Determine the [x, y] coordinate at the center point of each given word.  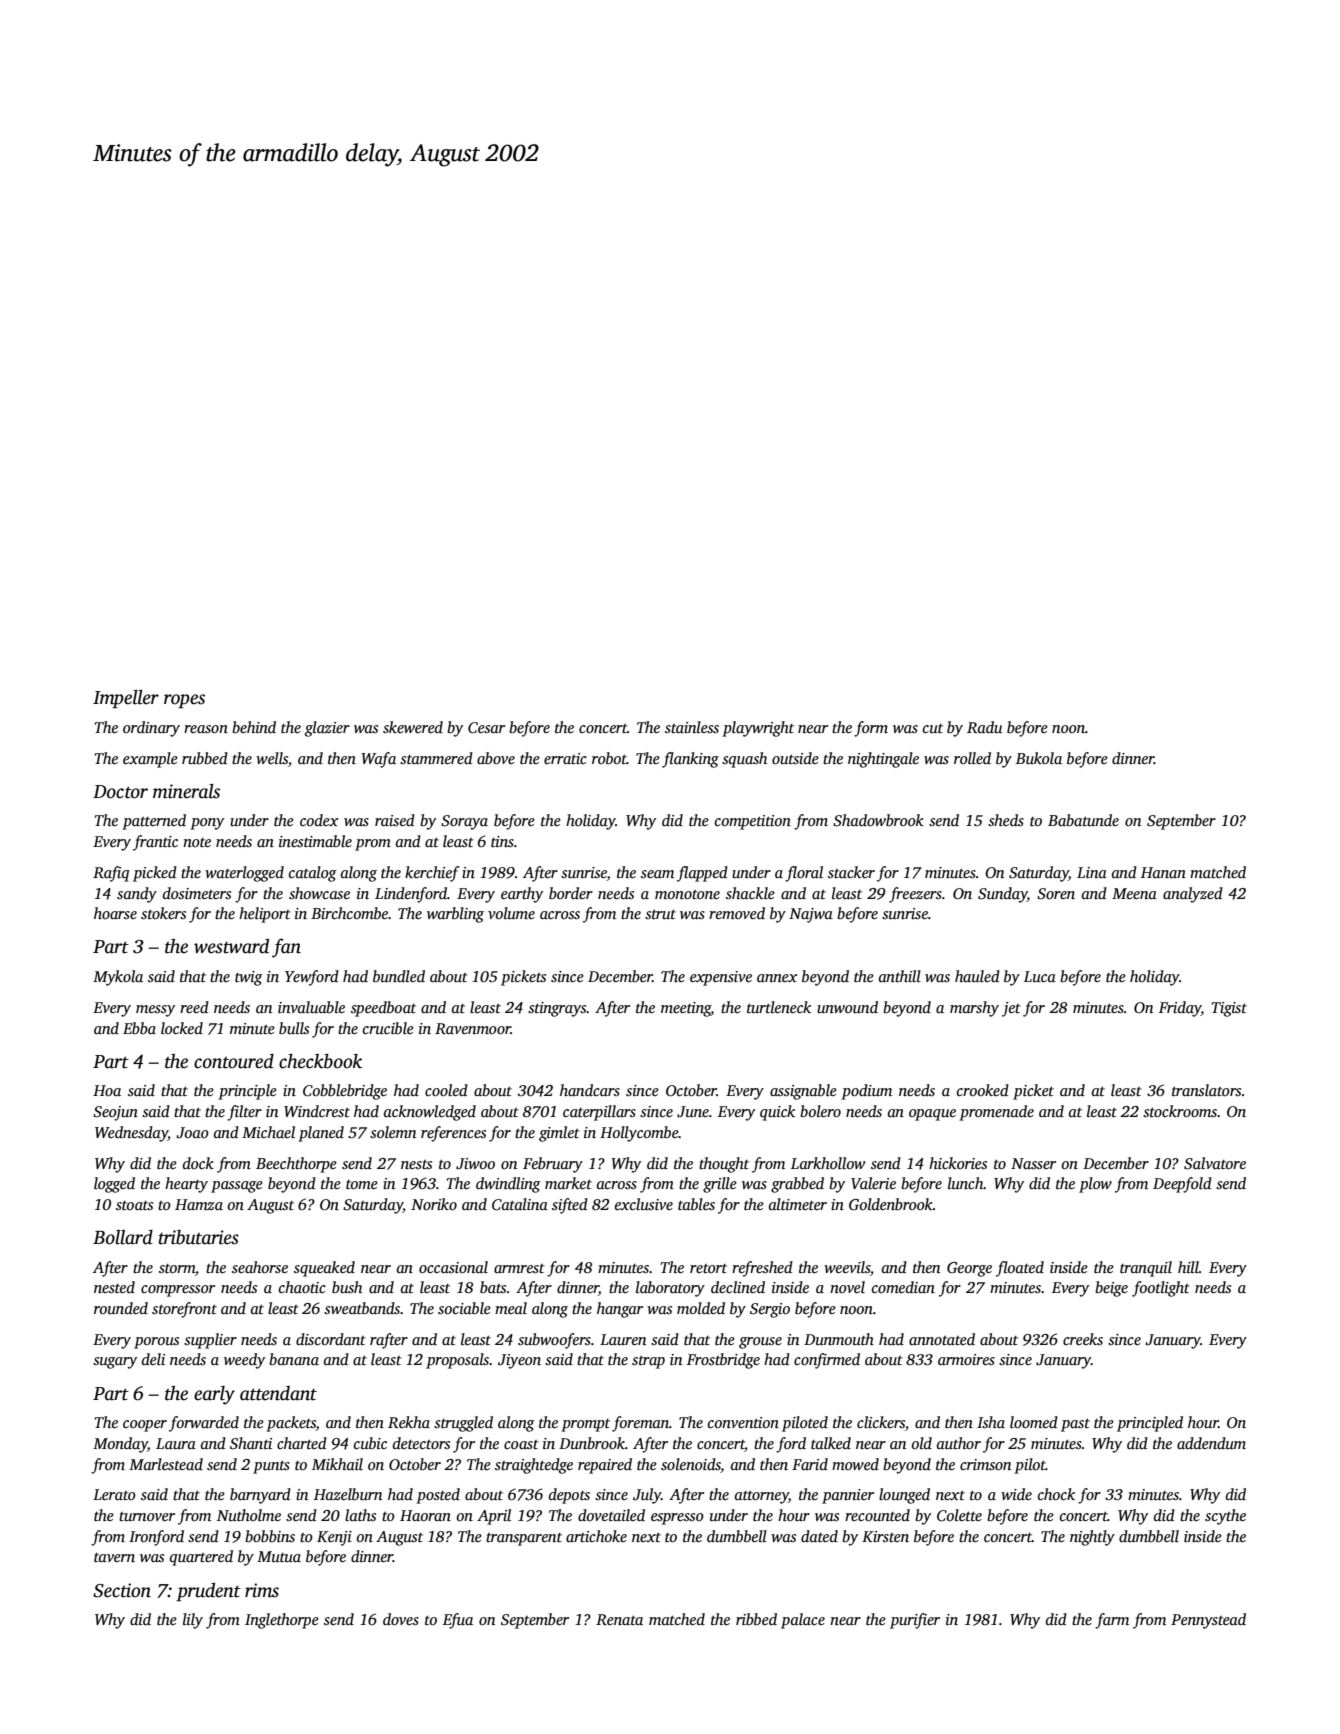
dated [819, 1536]
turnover [147, 1516]
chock [1056, 1494]
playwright [758, 729]
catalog [313, 874]
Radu [984, 727]
